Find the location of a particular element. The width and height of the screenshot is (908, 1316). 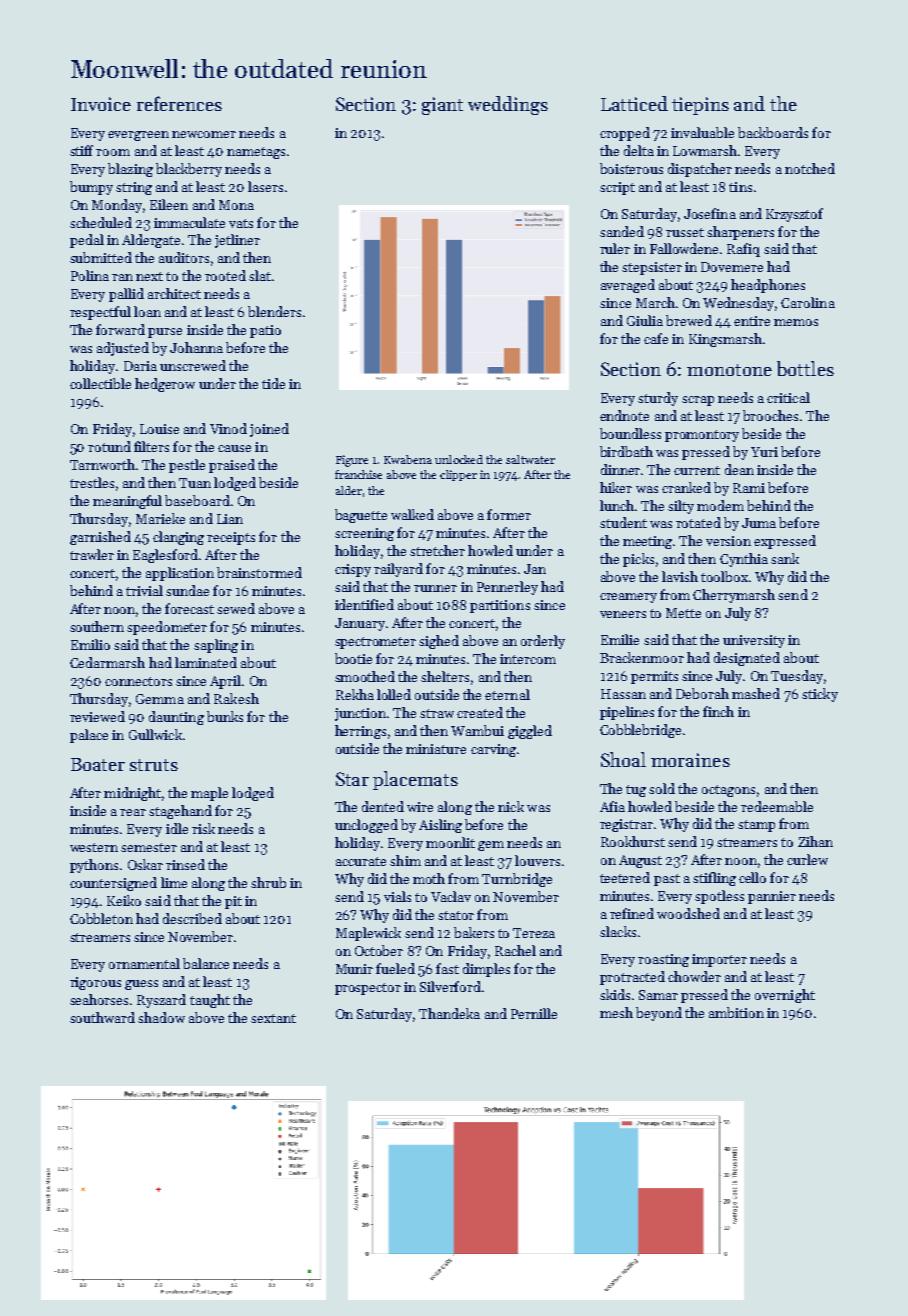

bakers is located at coordinates (474, 932).
